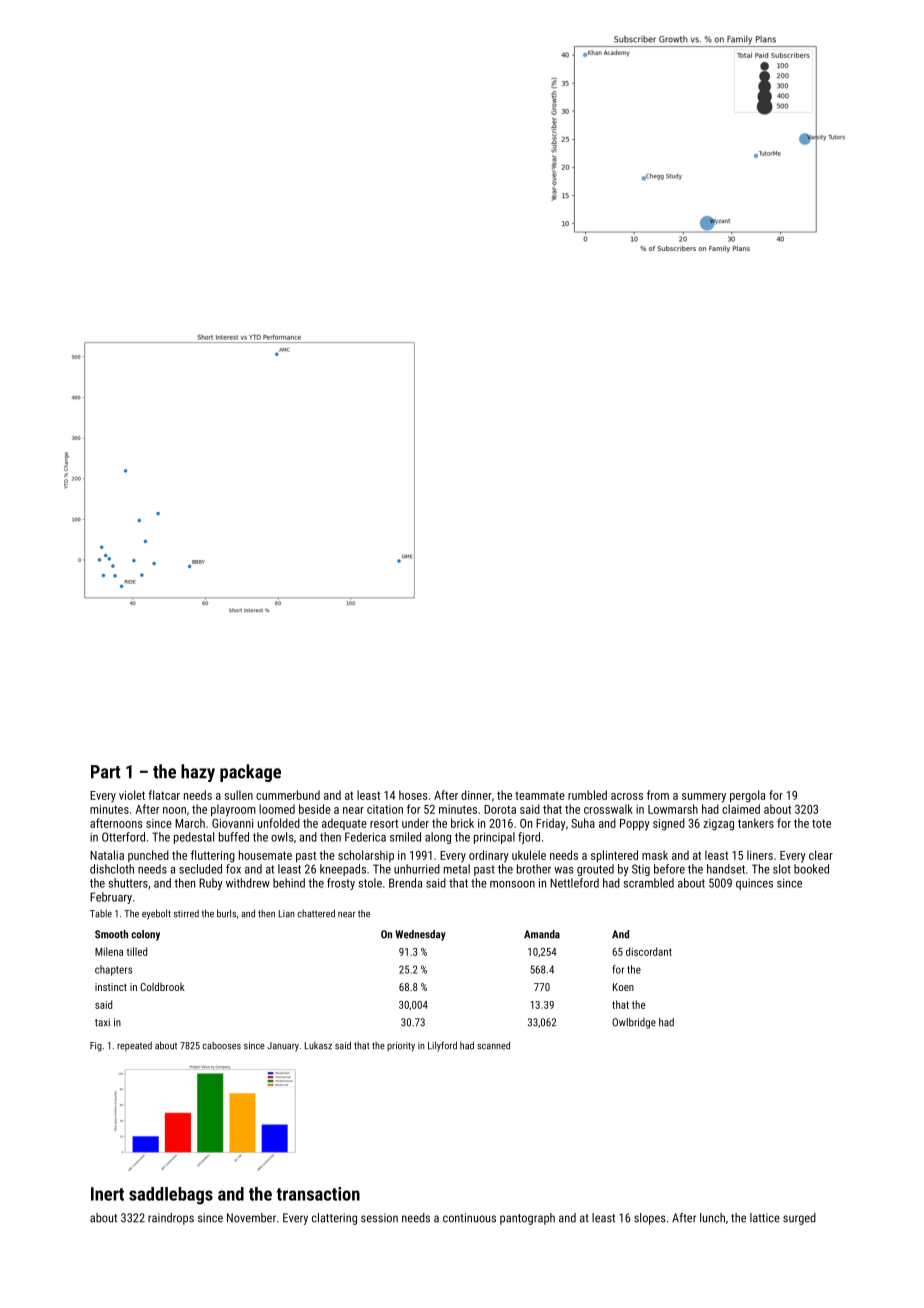  I want to click on teammate, so click(540, 796).
